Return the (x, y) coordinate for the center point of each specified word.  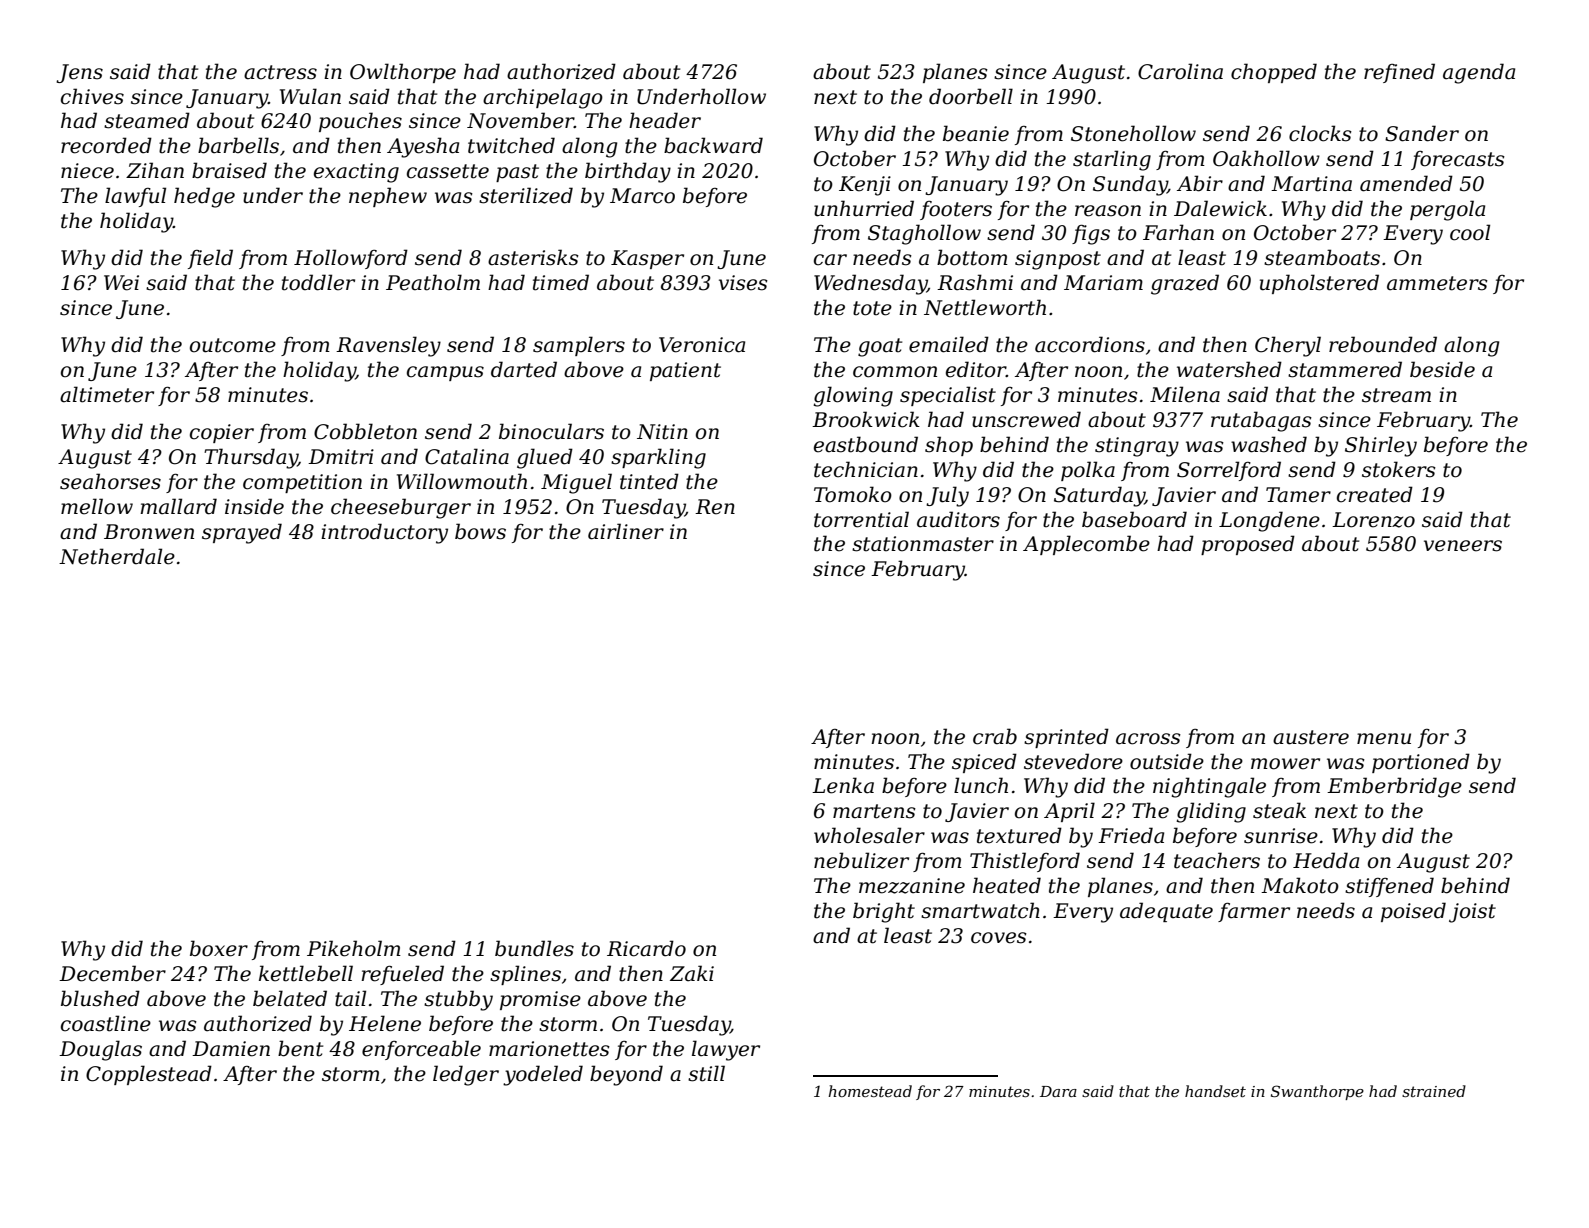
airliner (626, 531)
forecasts (1458, 160)
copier (222, 433)
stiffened (1389, 887)
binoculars (551, 431)
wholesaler (869, 835)
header (665, 120)
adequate (1166, 912)
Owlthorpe (403, 73)
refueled (402, 975)
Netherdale (117, 556)
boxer (219, 948)
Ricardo (646, 948)
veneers (1463, 546)
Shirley (1381, 446)
